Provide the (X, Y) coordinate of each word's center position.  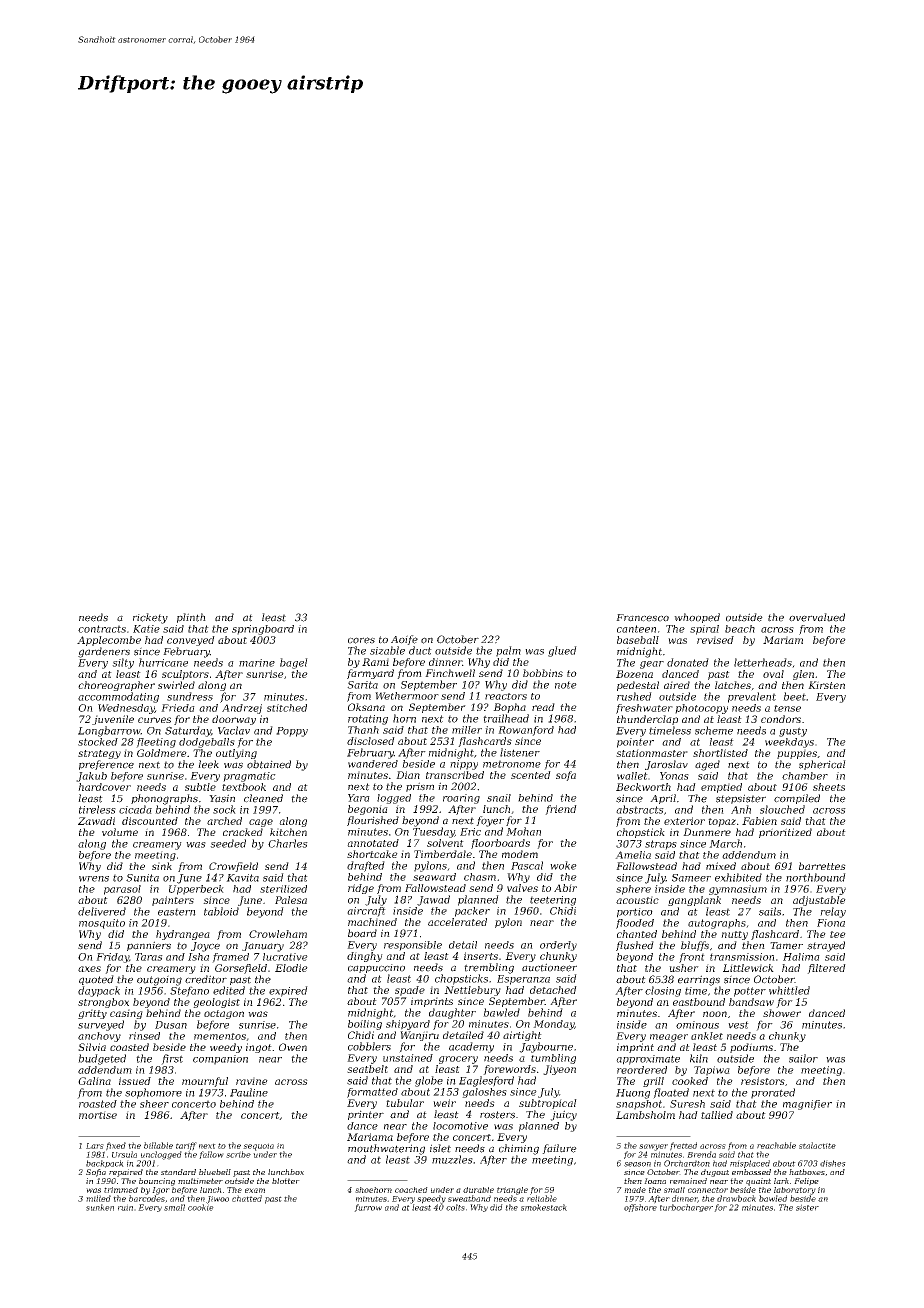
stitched (287, 708)
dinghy (365, 957)
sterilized (283, 889)
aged (707, 765)
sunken (100, 1207)
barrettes (822, 866)
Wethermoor (407, 696)
